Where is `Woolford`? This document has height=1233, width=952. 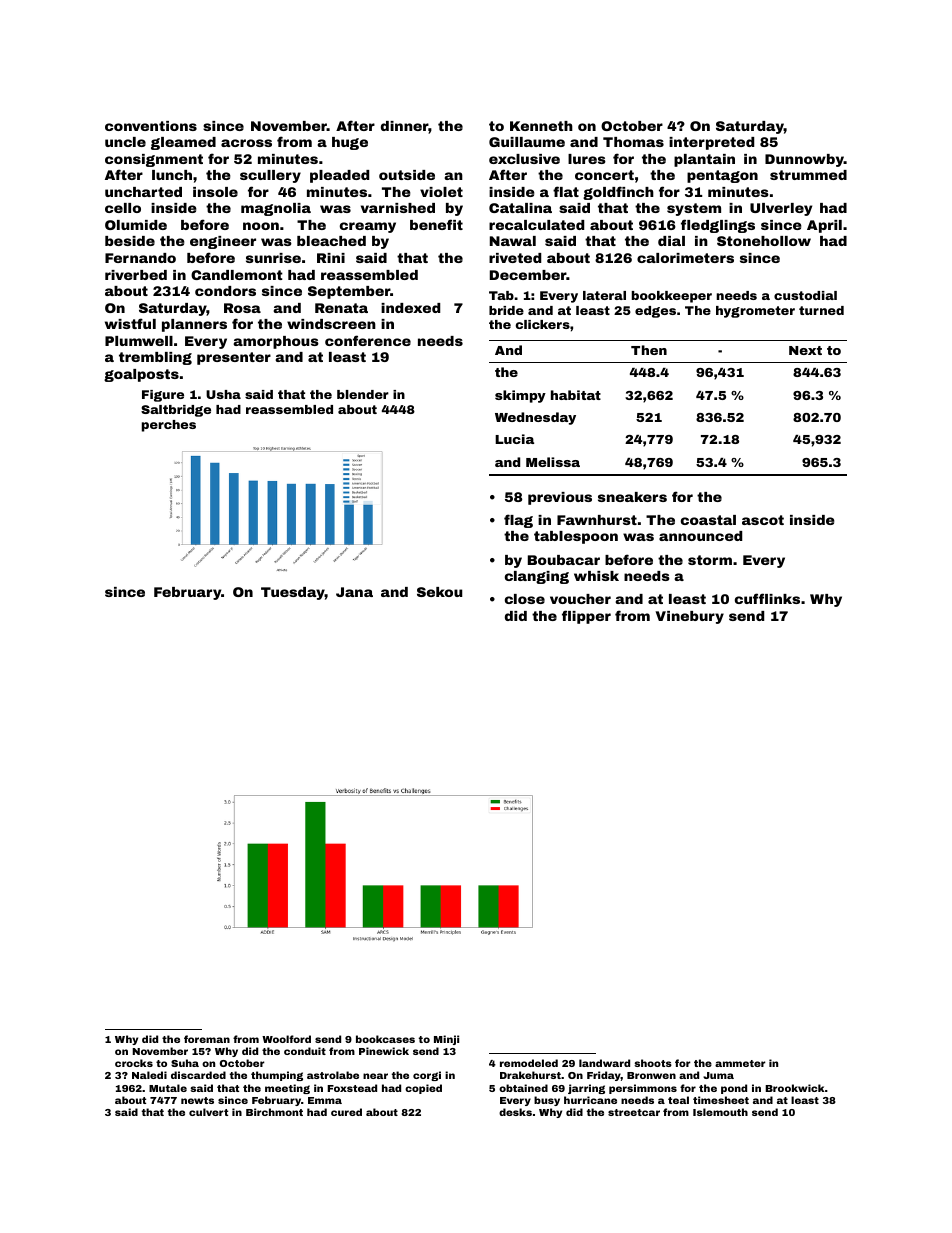
Woolford is located at coordinates (286, 1039).
